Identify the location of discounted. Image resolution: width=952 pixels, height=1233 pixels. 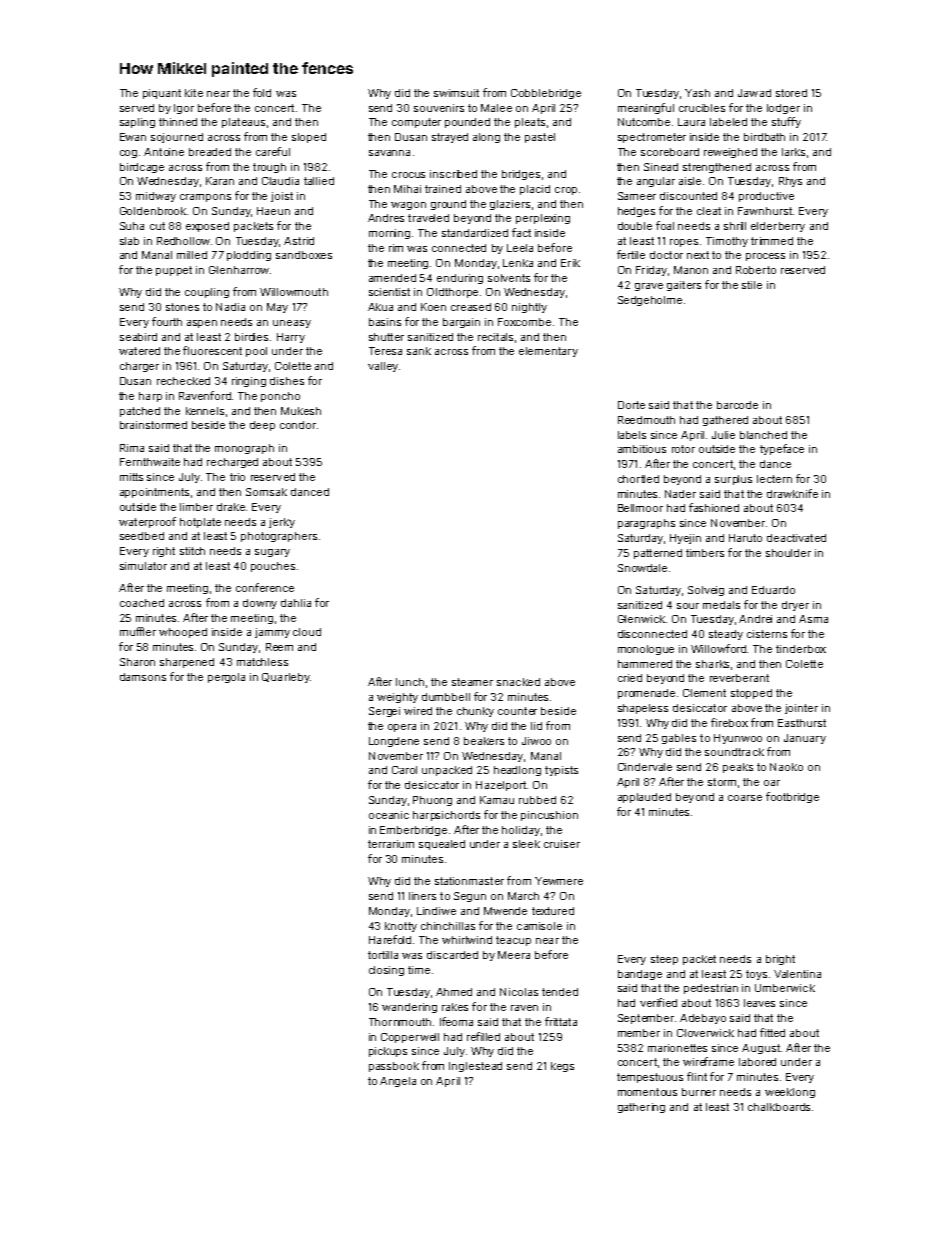
(688, 196).
